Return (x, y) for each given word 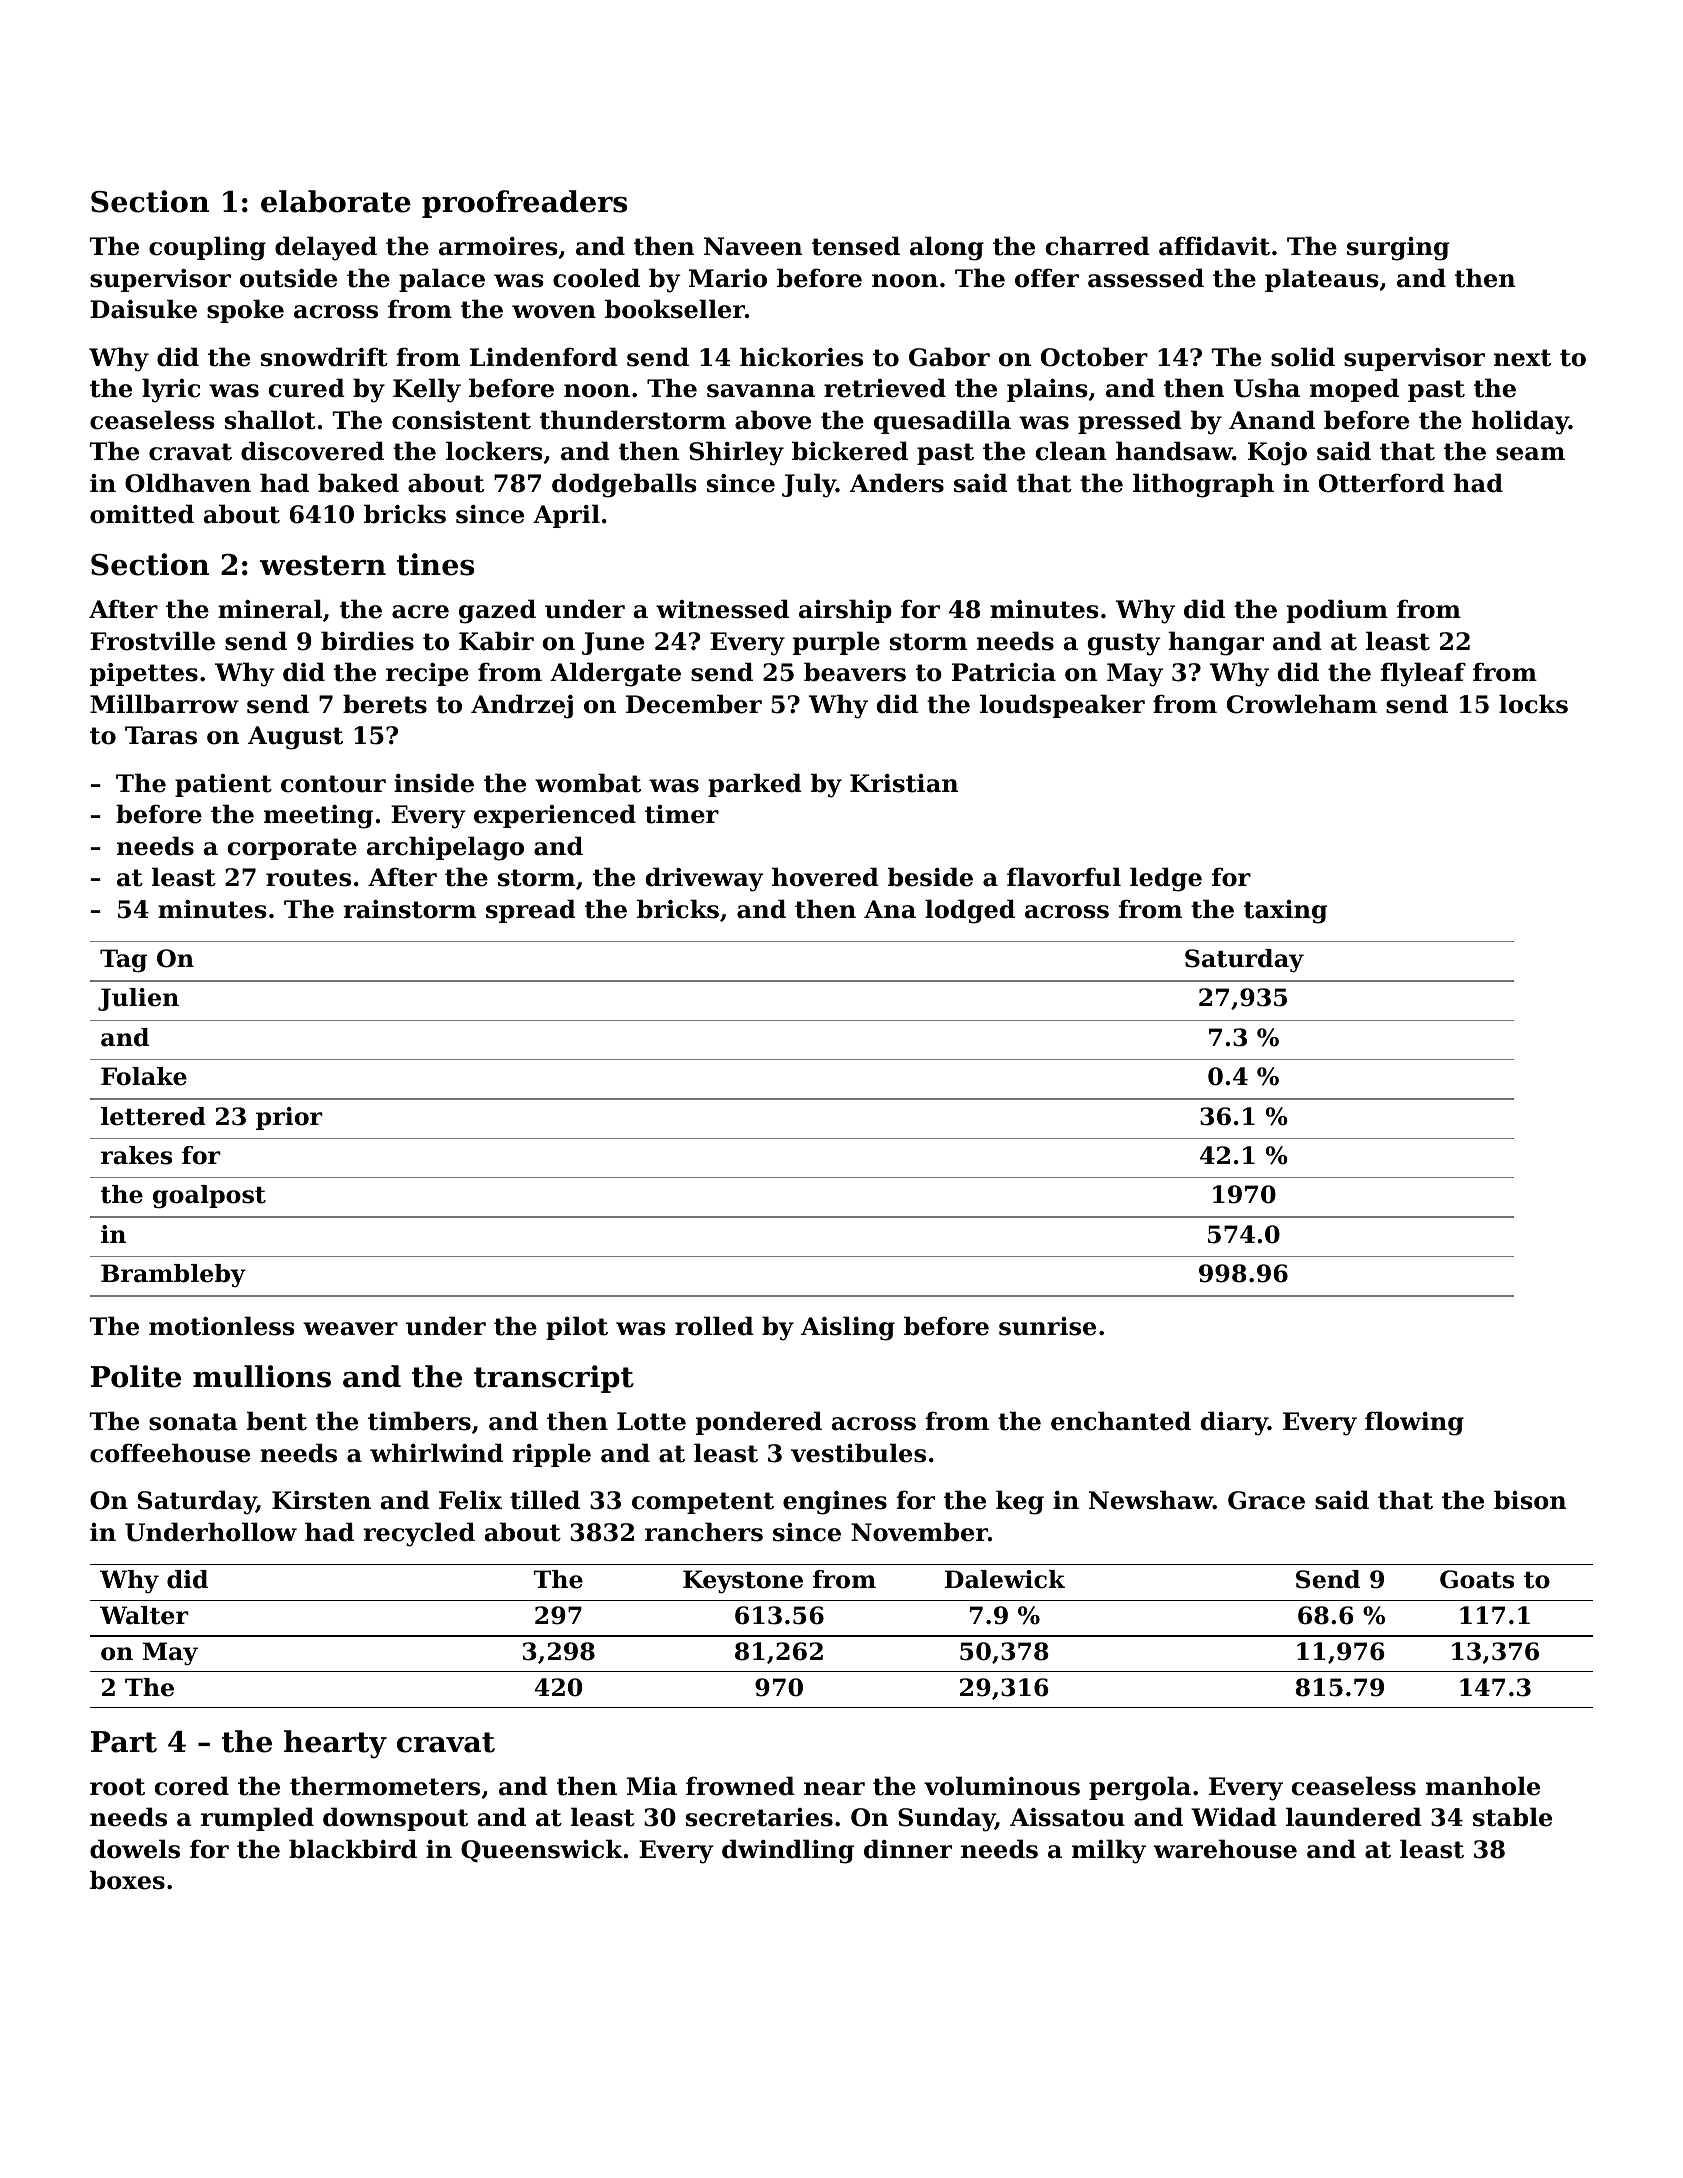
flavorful (1064, 877)
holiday (1520, 422)
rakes (136, 1155)
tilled (545, 1500)
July (809, 485)
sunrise (1047, 1326)
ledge (1166, 879)
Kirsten (321, 1500)
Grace (1266, 1500)
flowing (1414, 1423)
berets (385, 704)
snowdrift (324, 357)
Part (124, 1742)
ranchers (704, 1532)
